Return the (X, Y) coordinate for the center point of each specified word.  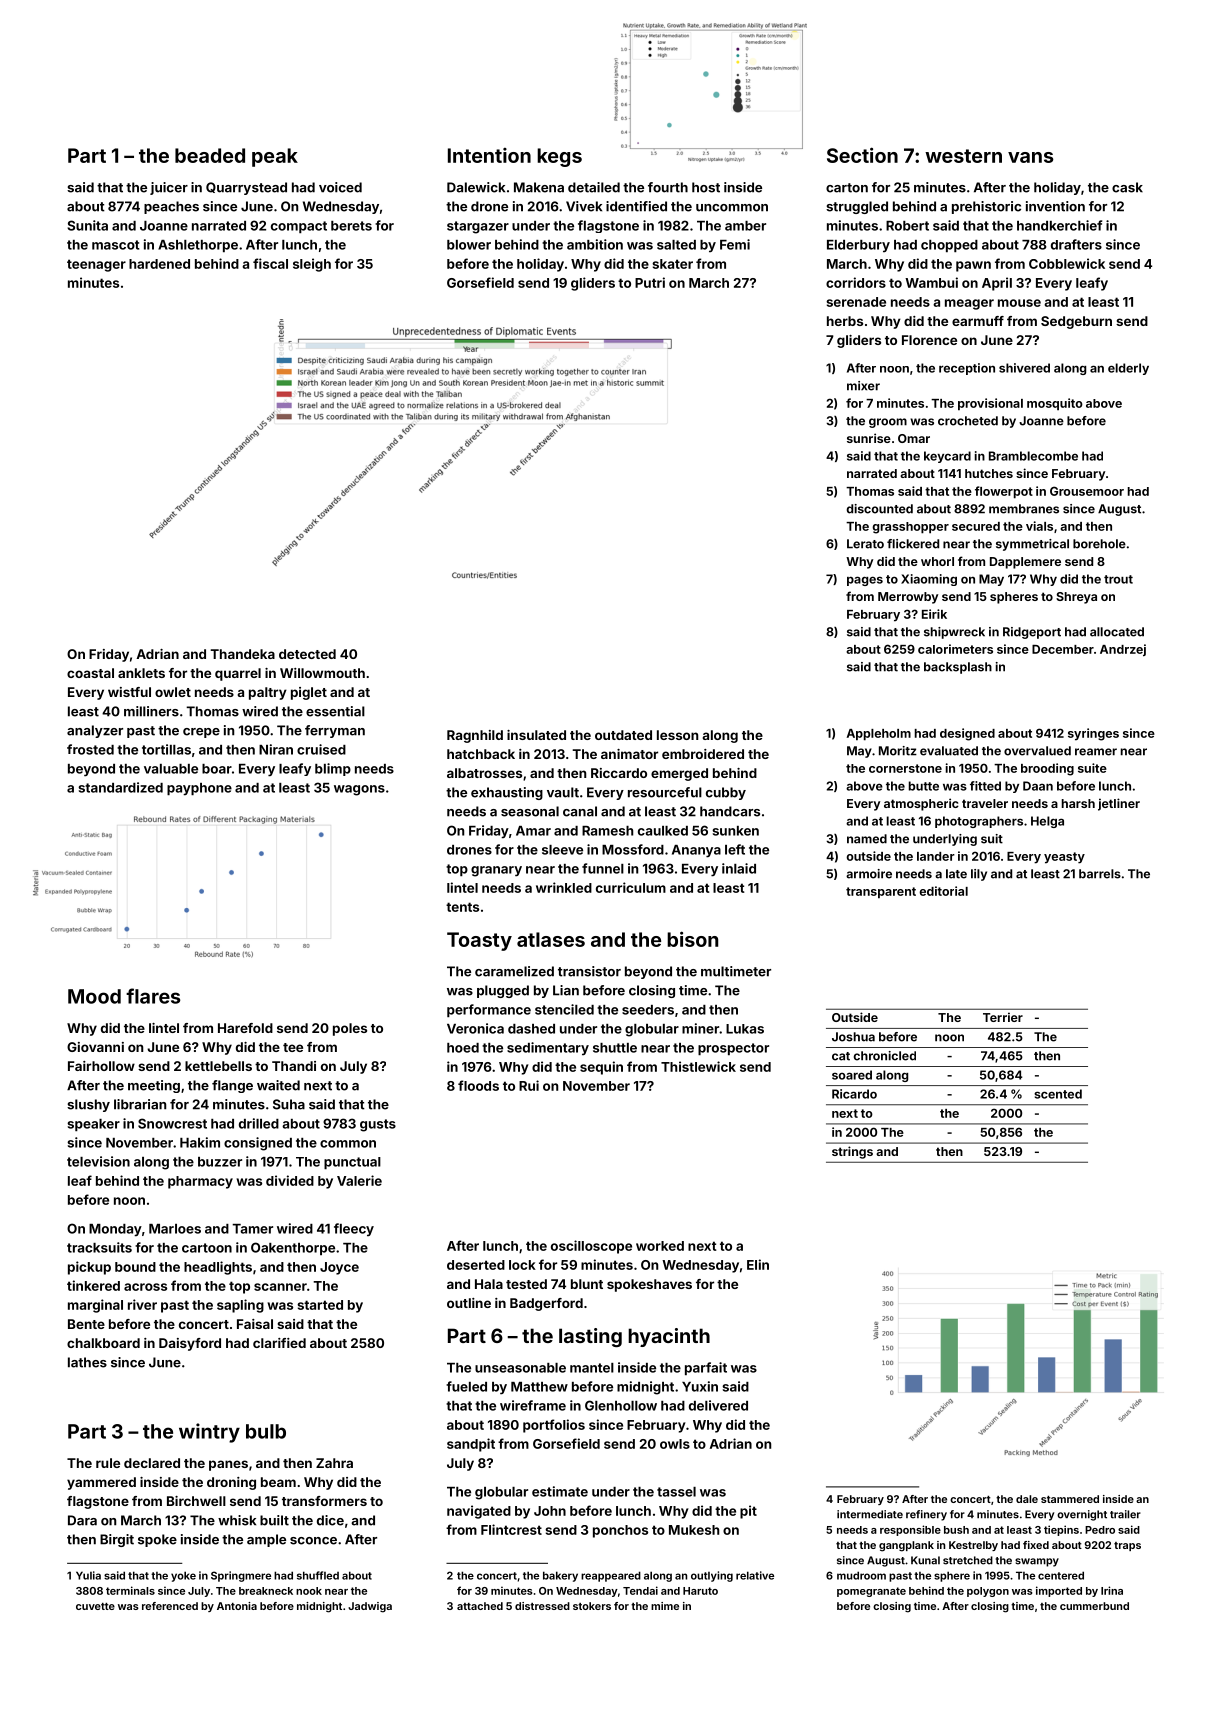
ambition (595, 244)
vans (1030, 157)
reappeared (611, 1576)
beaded (210, 155)
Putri (650, 282)
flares (153, 996)
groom (888, 423)
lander (936, 856)
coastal (90, 673)
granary (496, 871)
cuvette (95, 1606)
